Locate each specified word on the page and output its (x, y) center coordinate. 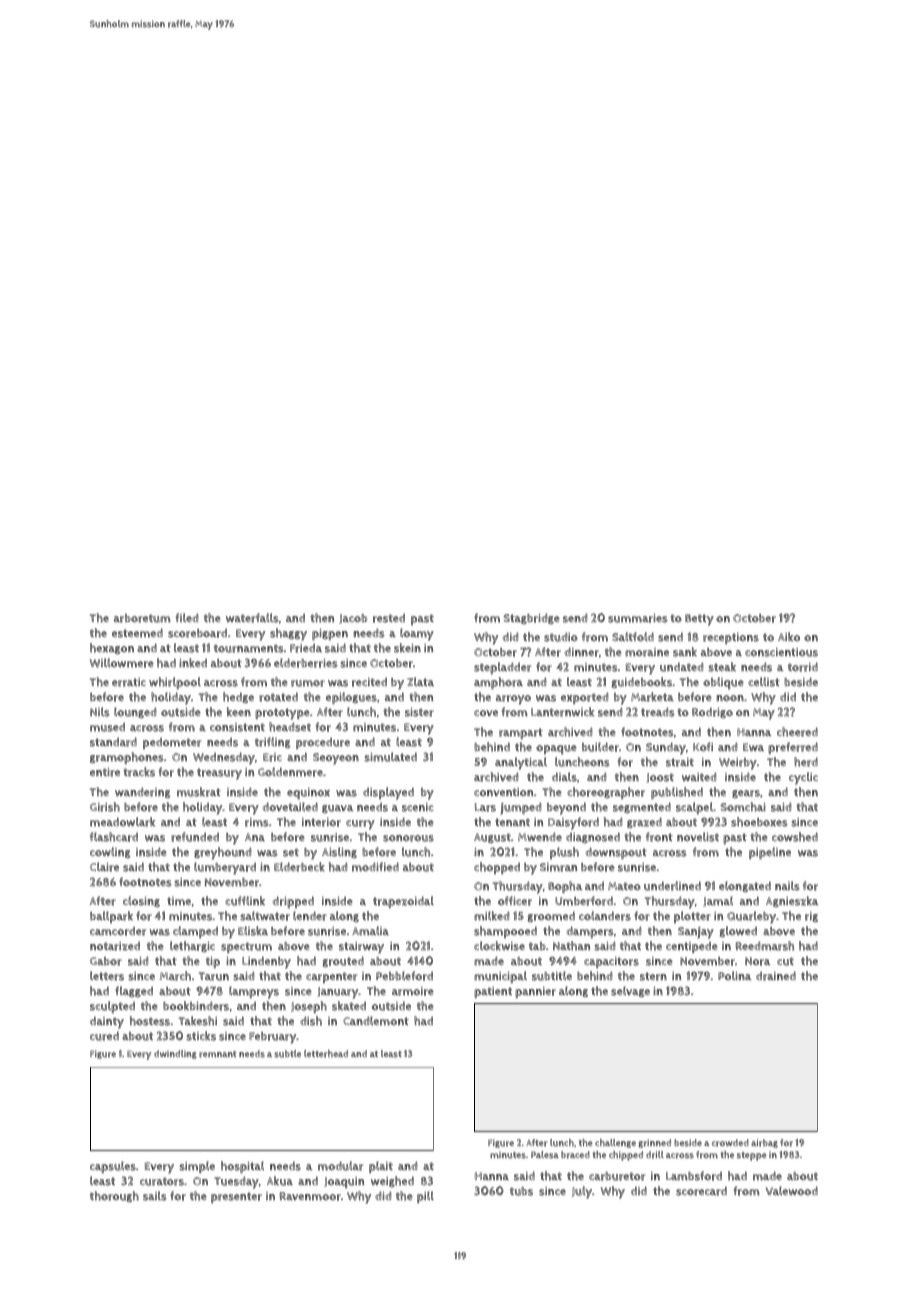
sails (155, 1196)
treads (658, 712)
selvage (630, 991)
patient (493, 993)
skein (407, 648)
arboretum (142, 618)
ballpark (111, 917)
